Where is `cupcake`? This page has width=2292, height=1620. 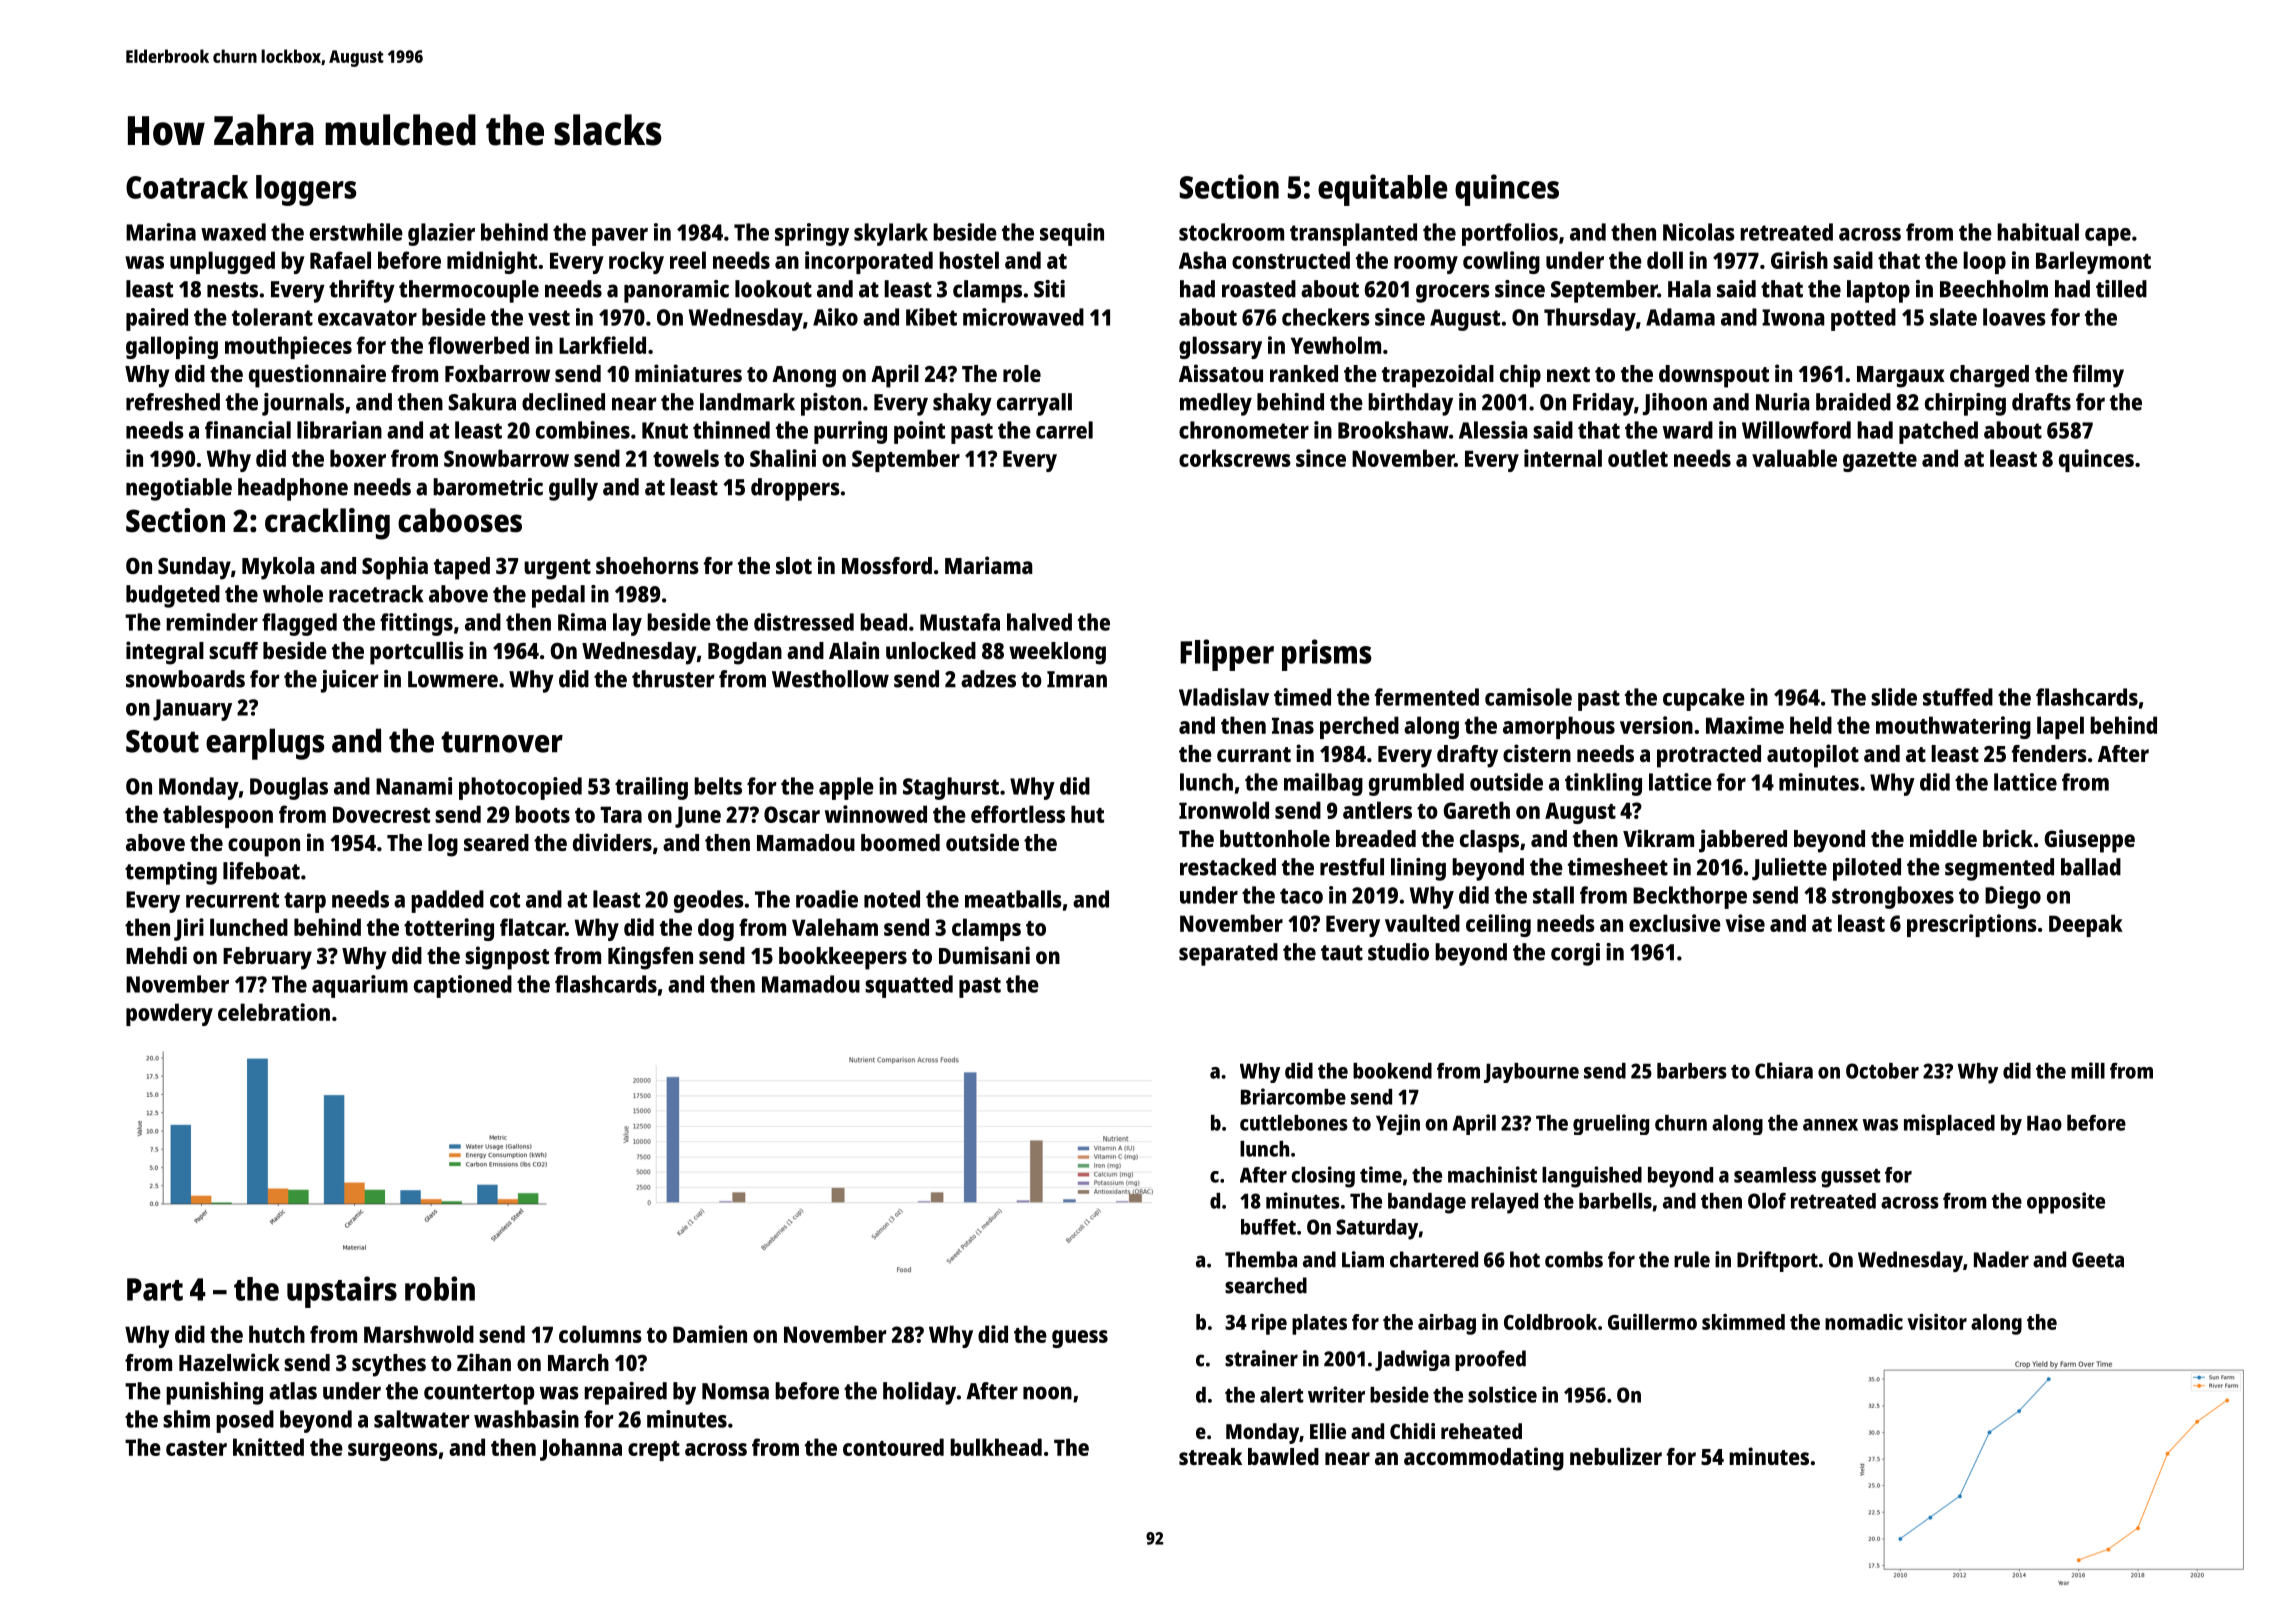
cupcake is located at coordinates (1704, 699).
